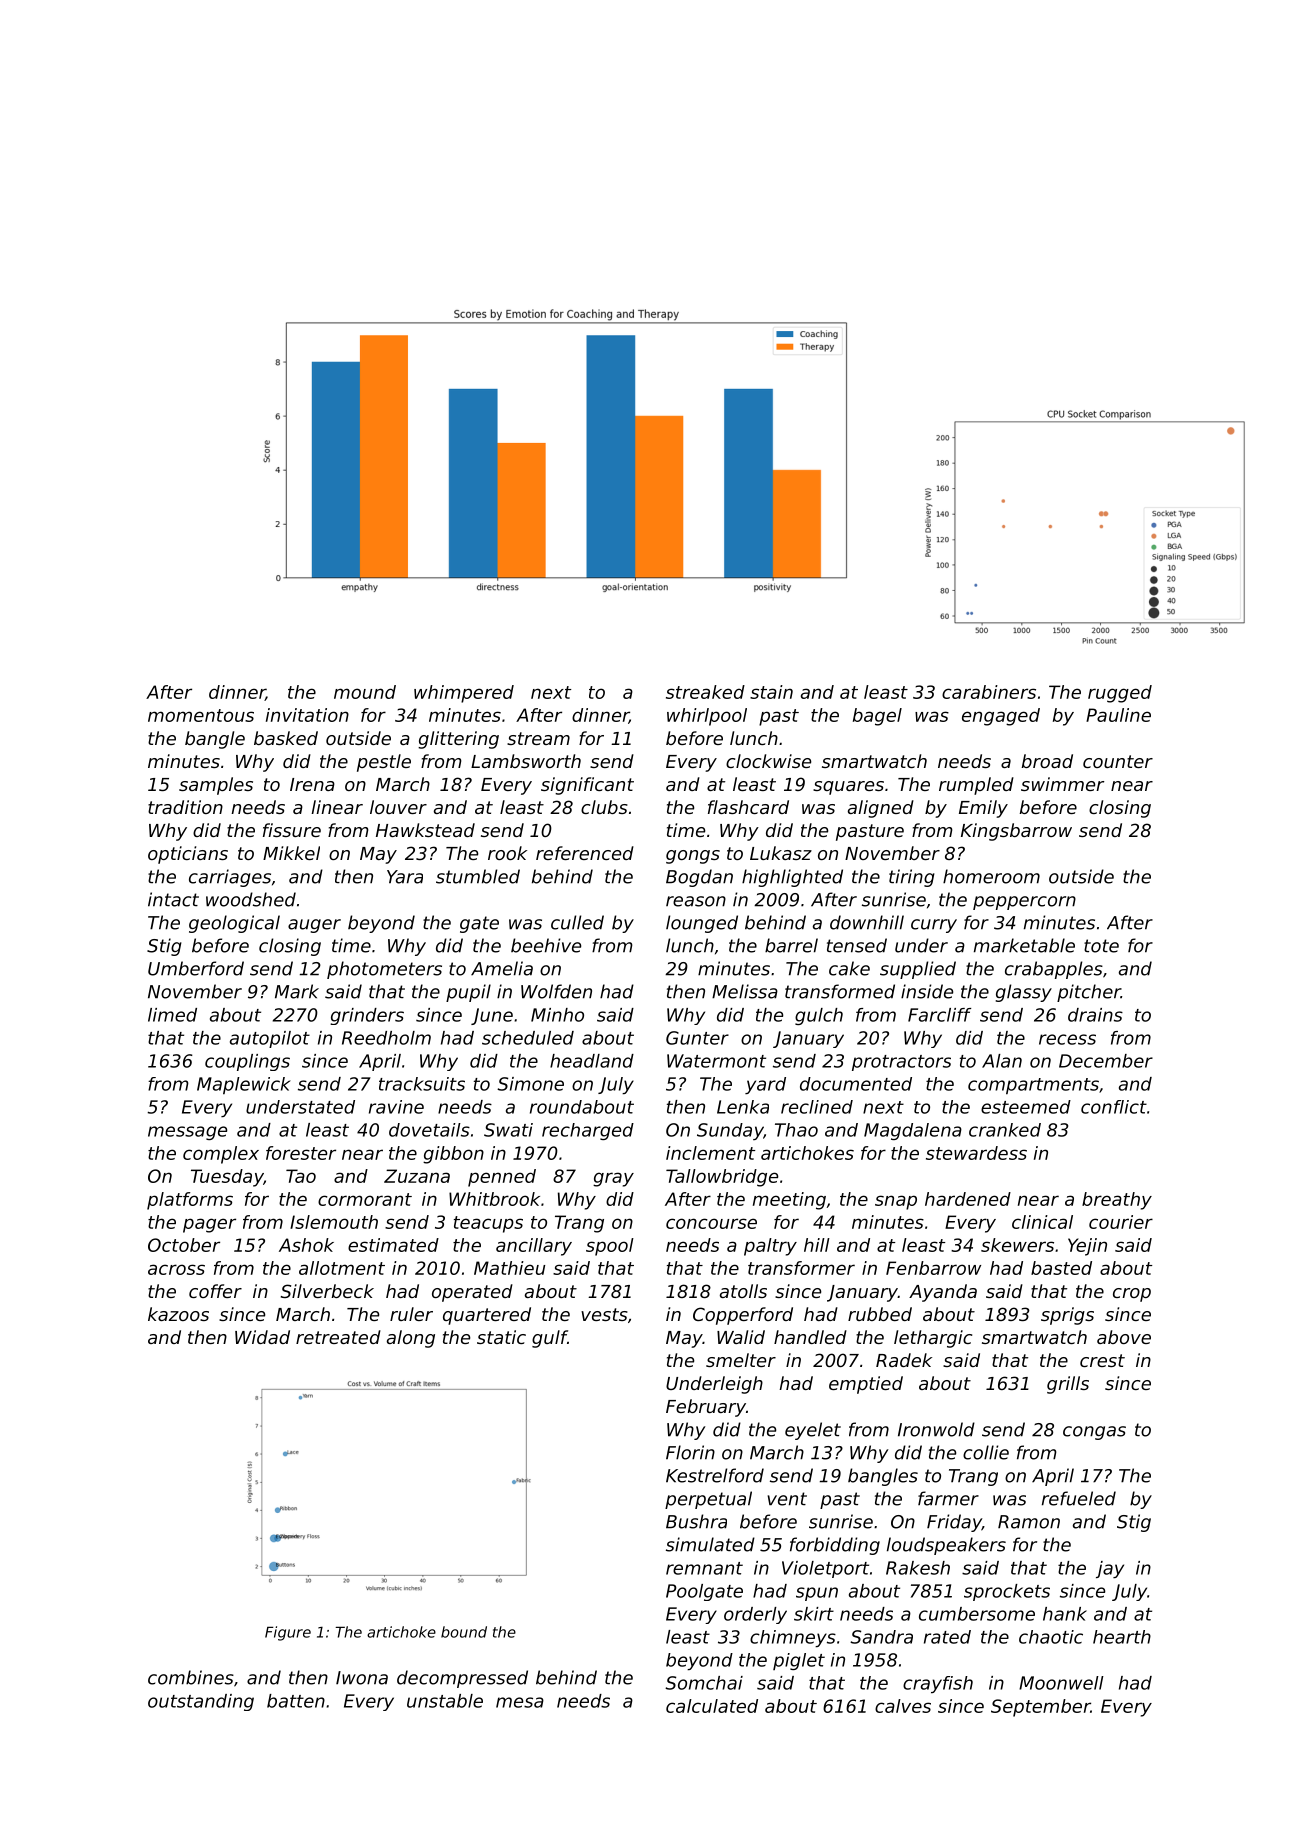 This document has height=1837, width=1299. What do you see at coordinates (696, 1521) in the document?
I see `Bushra` at bounding box center [696, 1521].
